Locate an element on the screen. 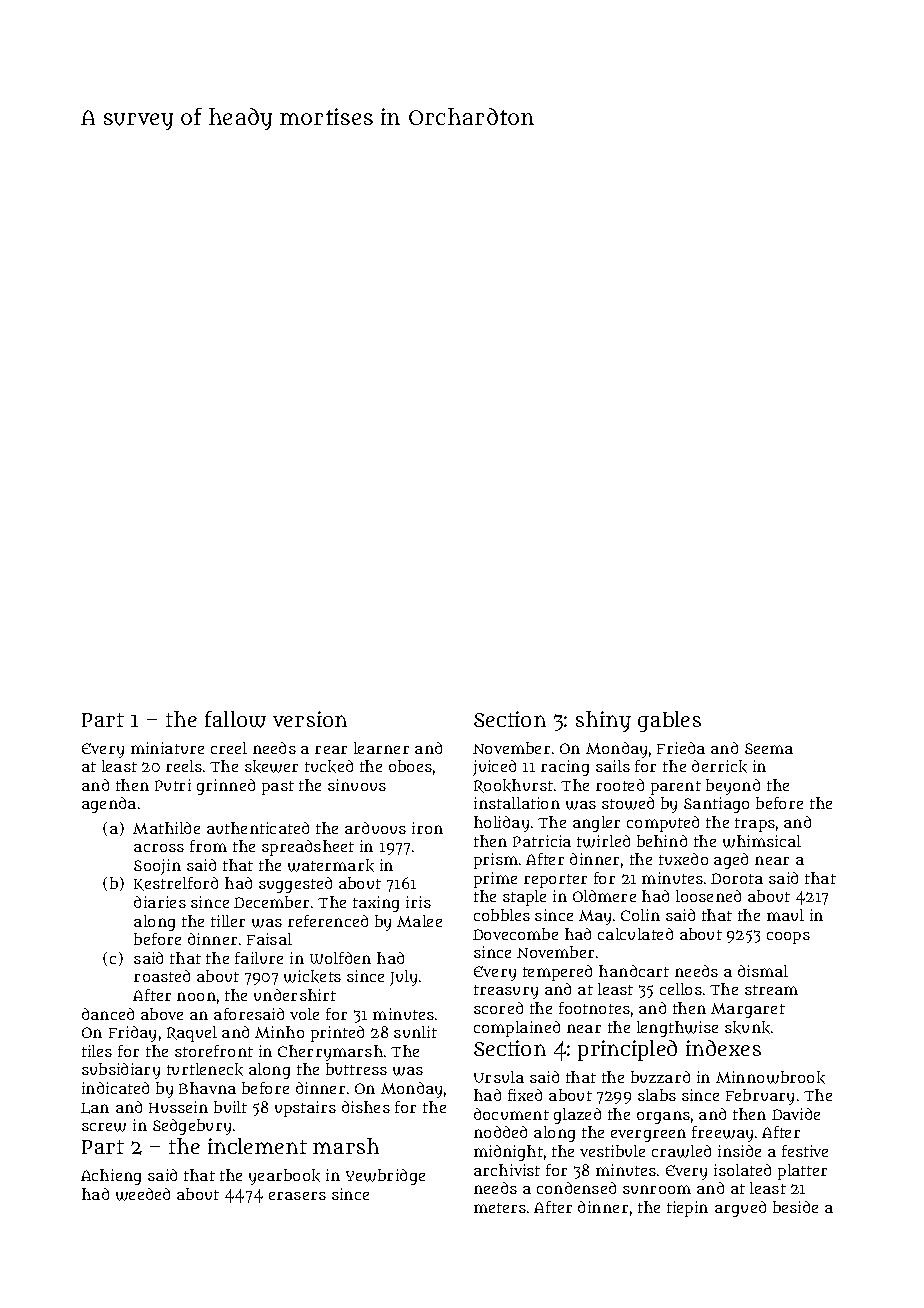 The image size is (924, 1308). stream is located at coordinates (771, 990).
